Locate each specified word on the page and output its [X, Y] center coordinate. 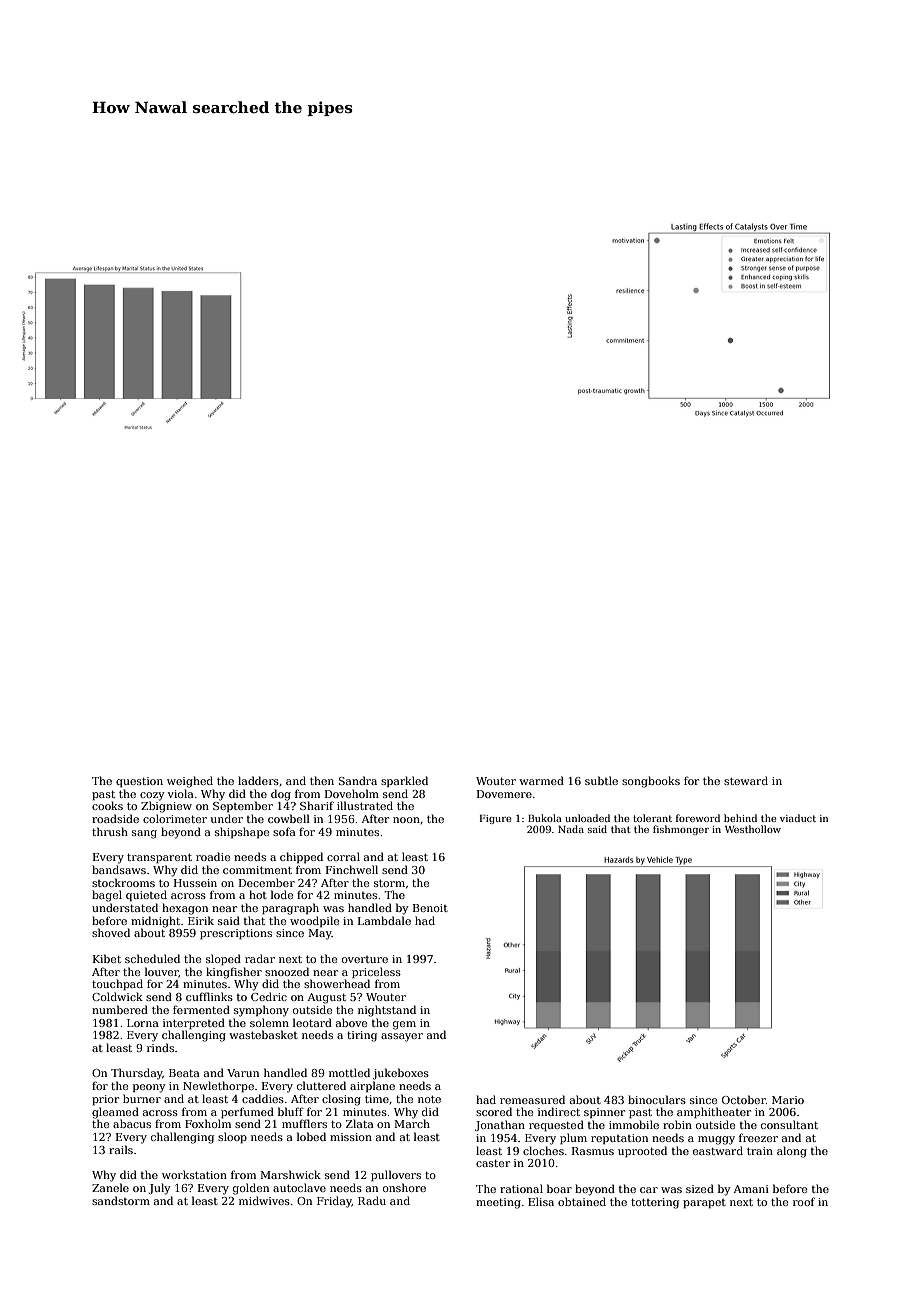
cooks [107, 805]
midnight [155, 922]
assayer [402, 1037]
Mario [788, 1100]
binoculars [657, 1099]
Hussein [195, 883]
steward [746, 780]
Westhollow [753, 829]
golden [251, 1189]
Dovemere [504, 794]
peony [149, 1088]
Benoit [430, 908]
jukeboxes [401, 1074]
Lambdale [384, 920]
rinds [160, 1047]
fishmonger [681, 830]
